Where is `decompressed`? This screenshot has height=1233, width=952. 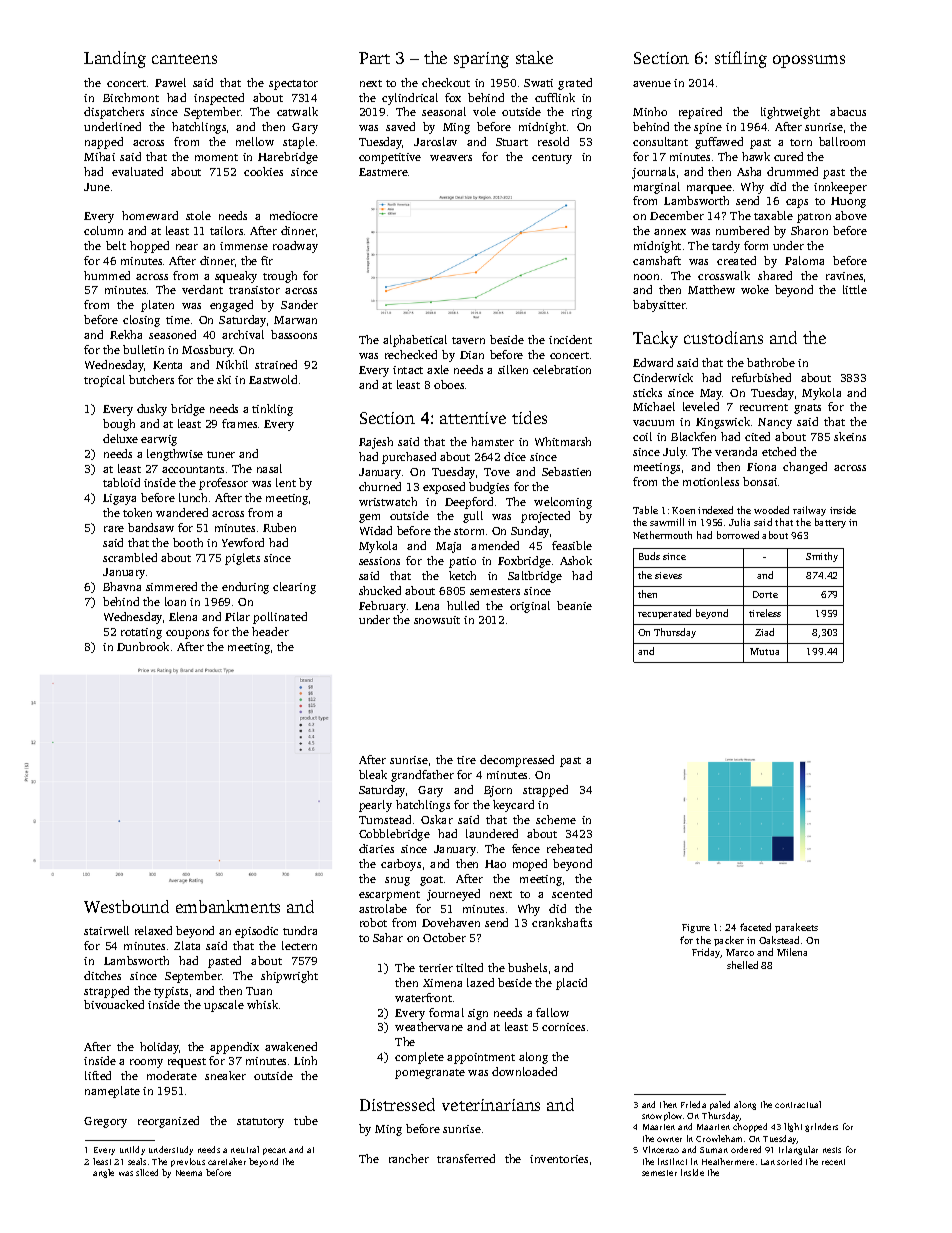 decompressed is located at coordinates (517, 761).
